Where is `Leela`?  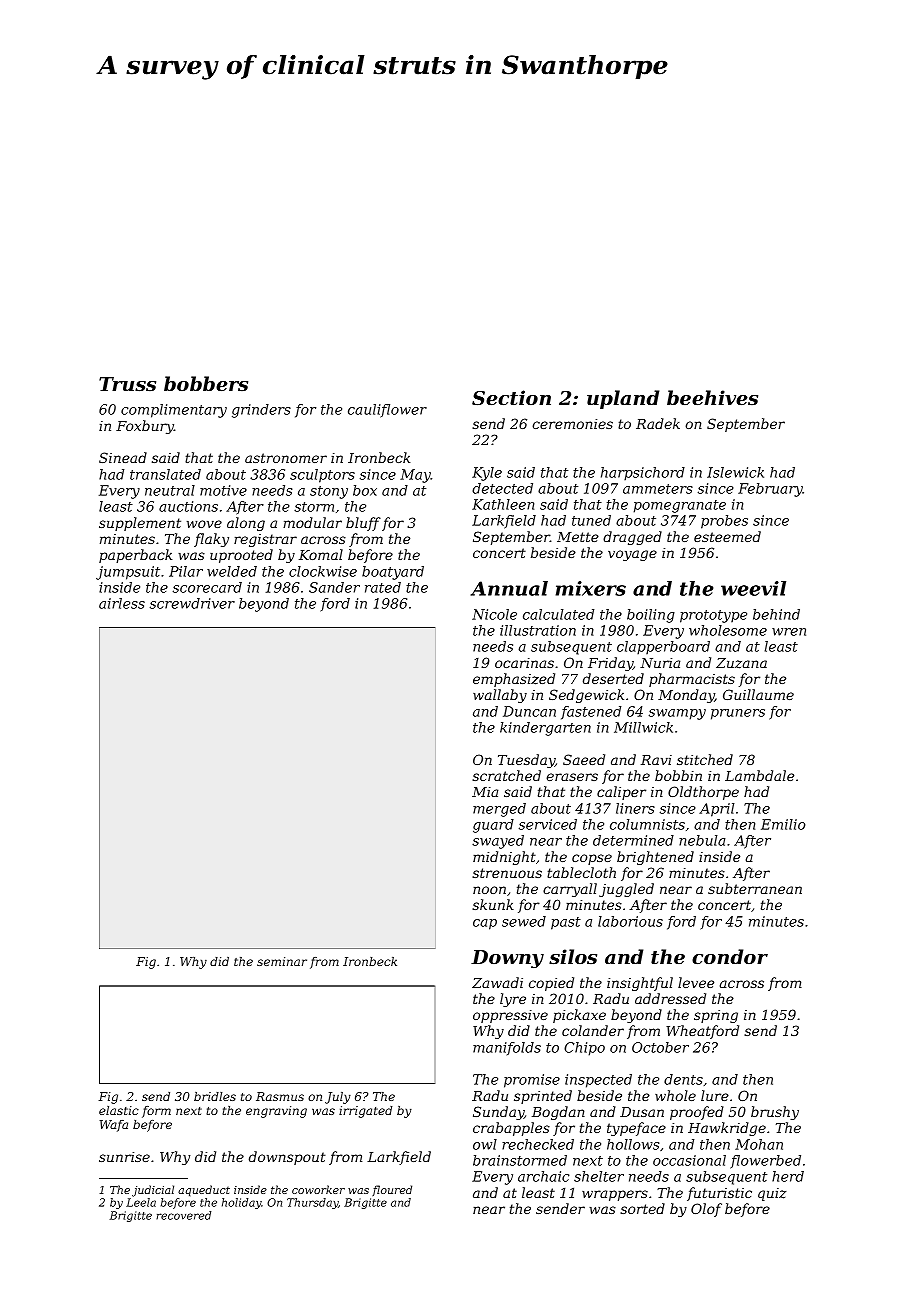 Leela is located at coordinates (141, 1202).
